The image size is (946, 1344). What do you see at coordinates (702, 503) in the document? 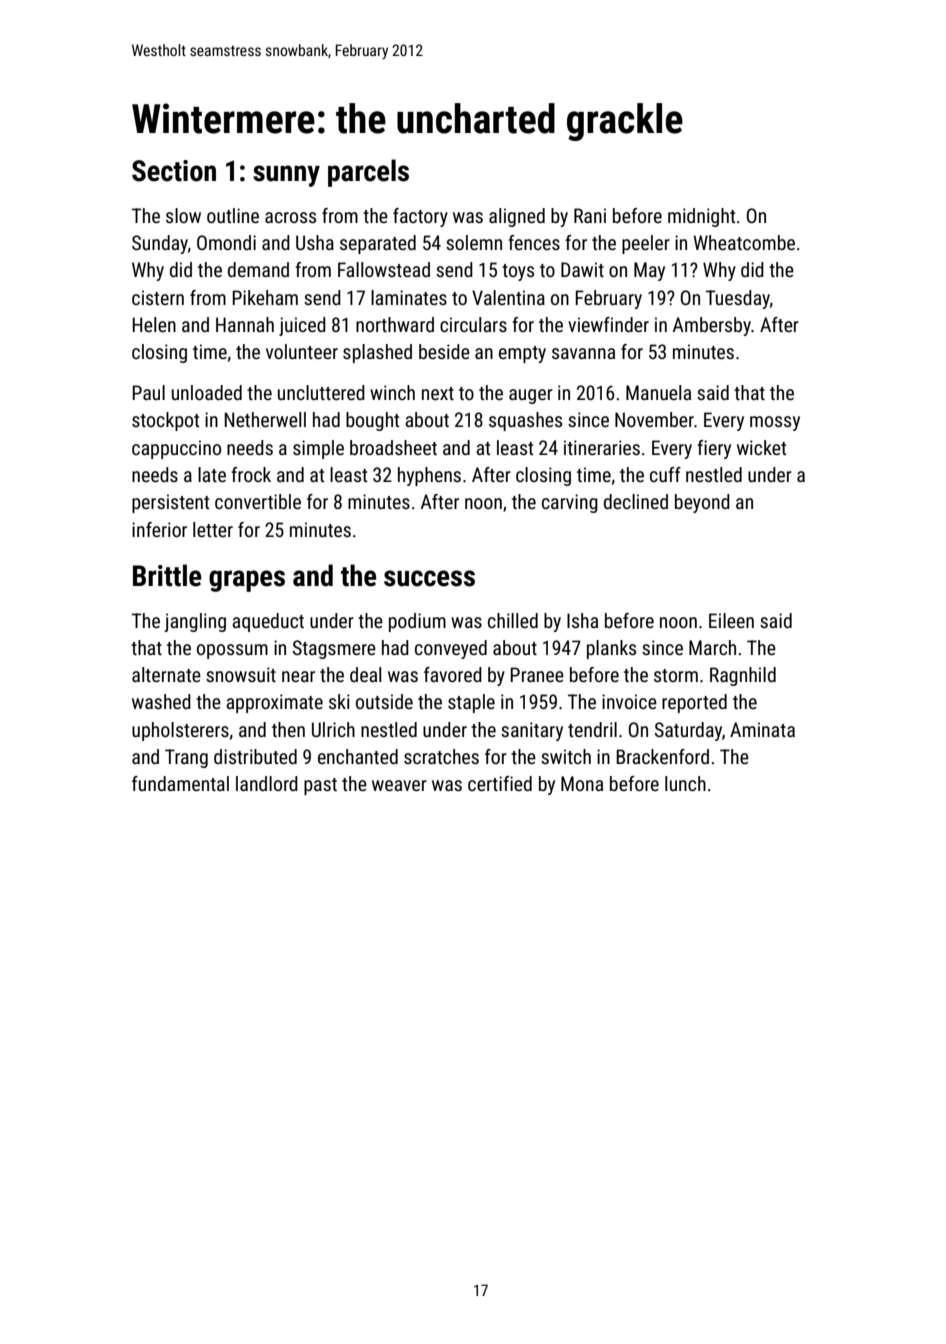
I see `beyond` at bounding box center [702, 503].
